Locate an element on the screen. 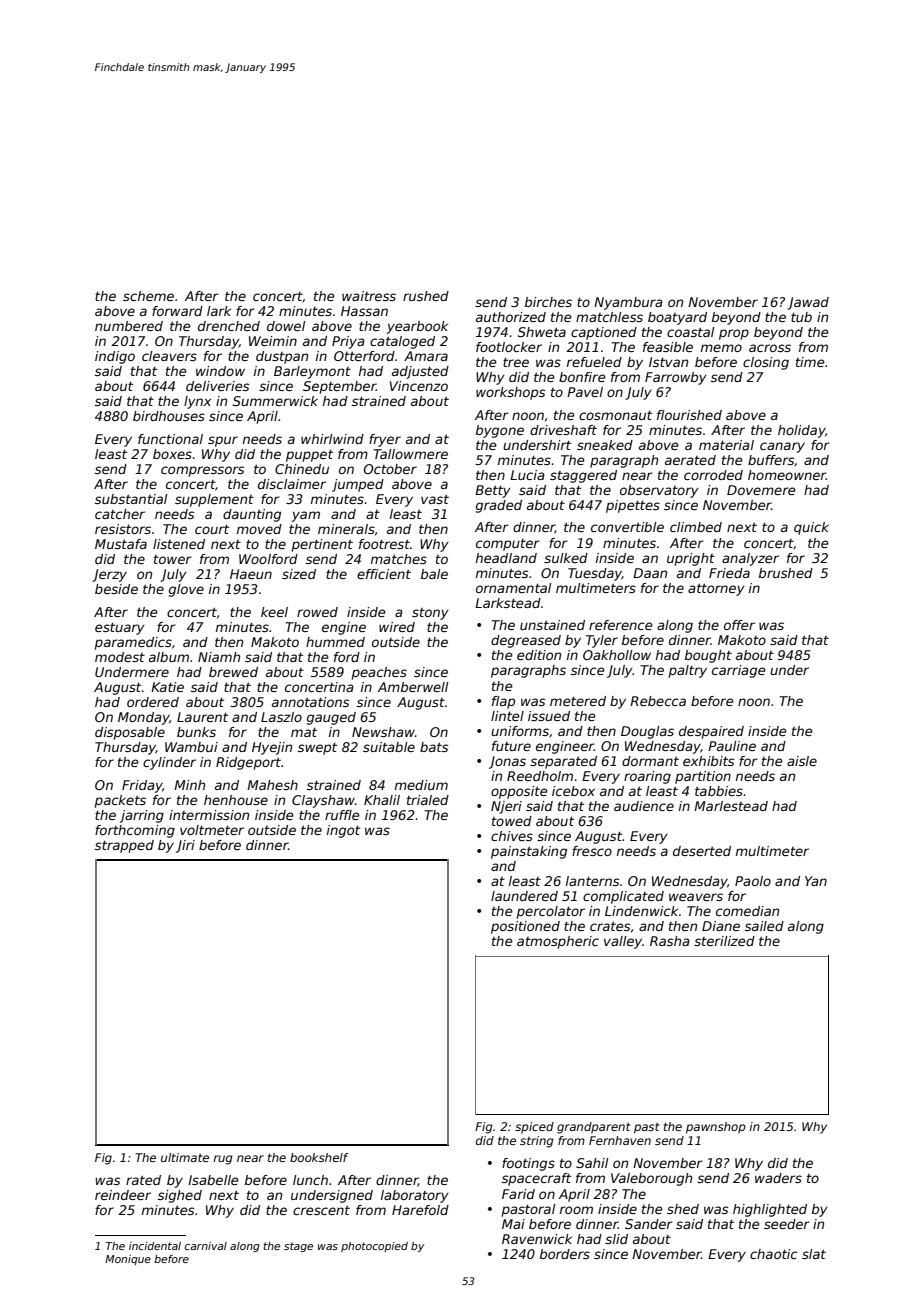 This screenshot has height=1308, width=924. atmospheric is located at coordinates (558, 942).
